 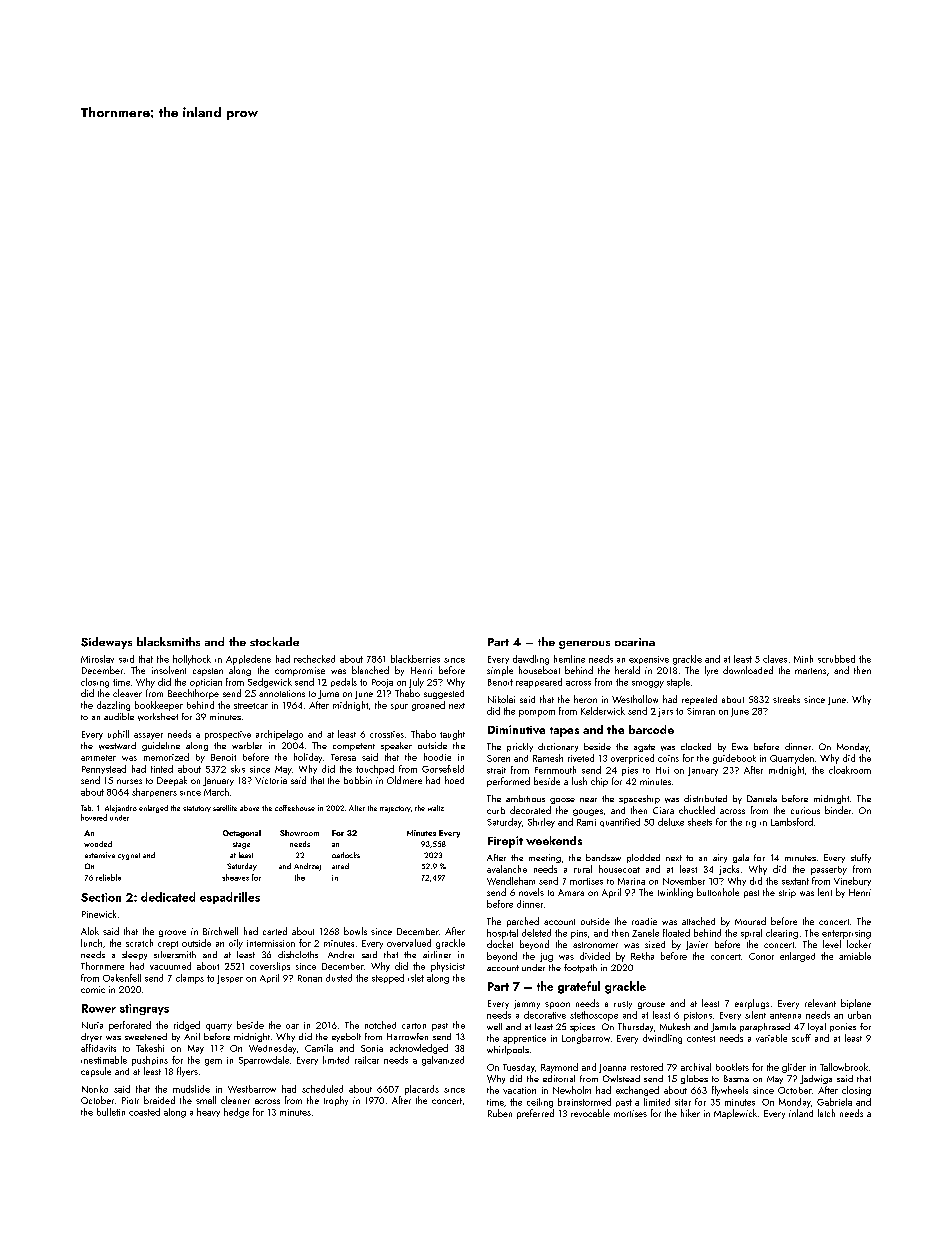 What do you see at coordinates (415, 659) in the screenshot?
I see `blackberries` at bounding box center [415, 659].
